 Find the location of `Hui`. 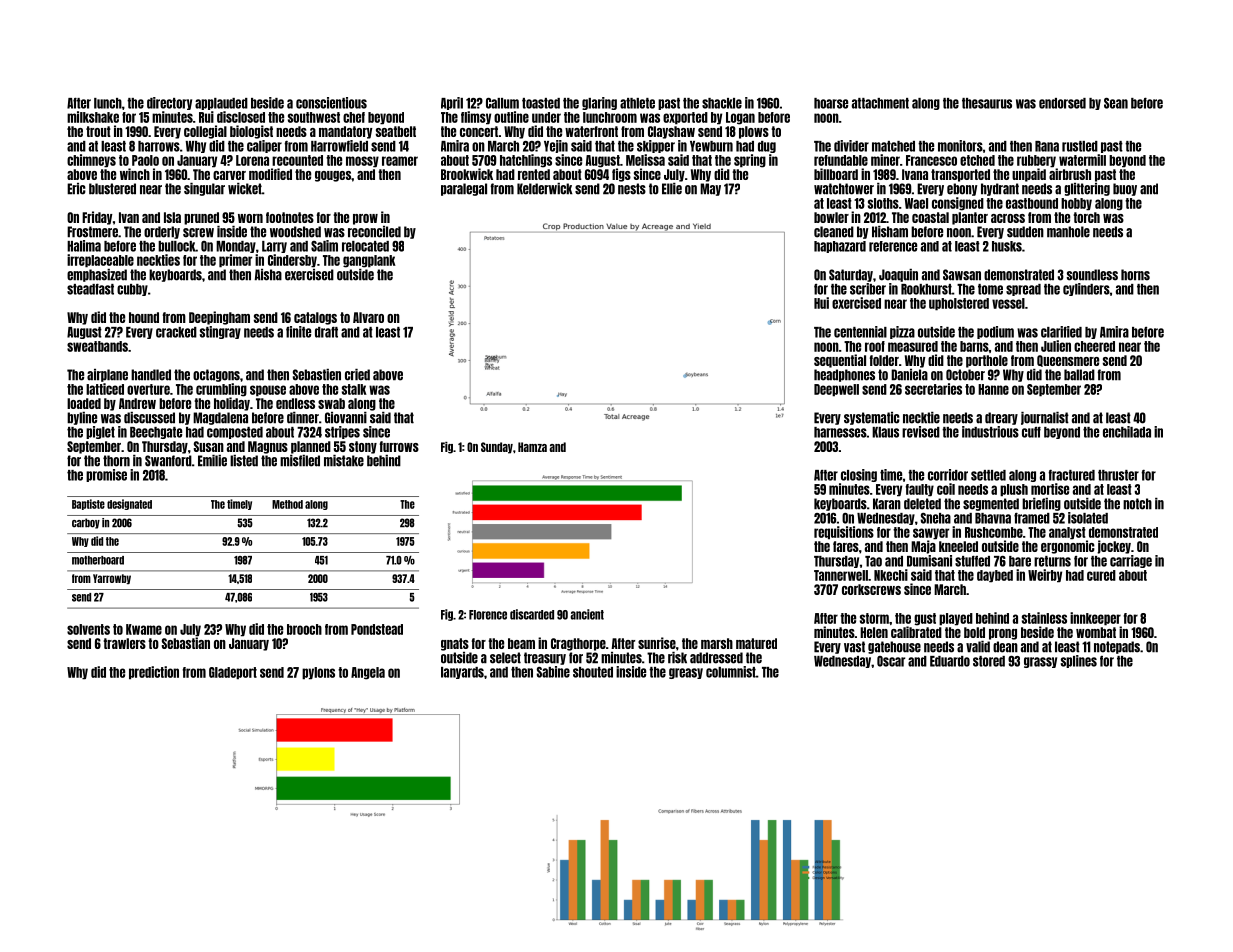

Hui is located at coordinates (821, 303).
